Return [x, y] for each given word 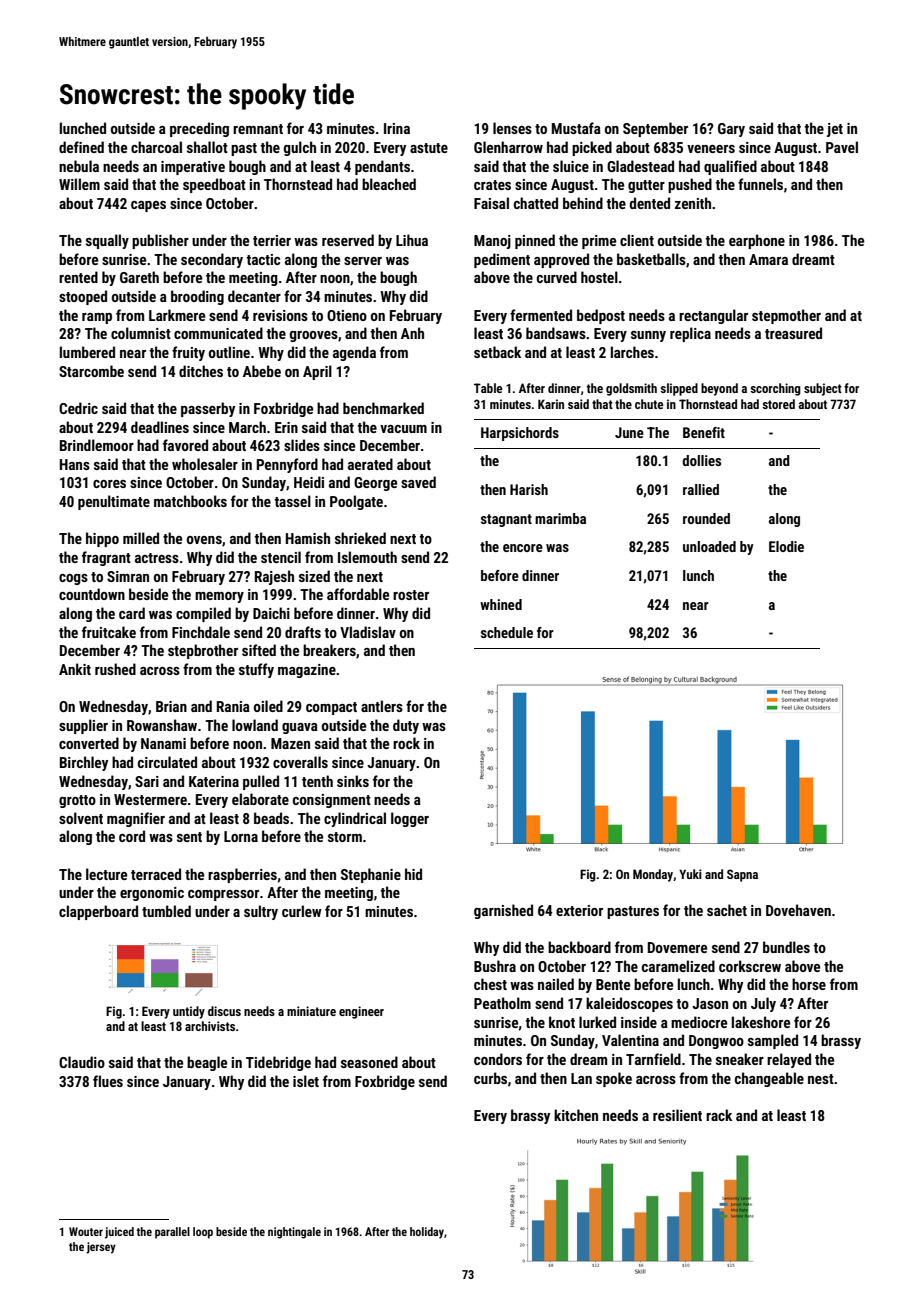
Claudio [82, 1062]
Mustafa [576, 128]
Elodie [786, 546]
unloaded [709, 546]
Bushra [495, 966]
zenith [693, 203]
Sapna [742, 875]
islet [306, 1081]
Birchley [84, 763]
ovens [204, 540]
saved [418, 482]
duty [406, 726]
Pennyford [287, 465]
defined [81, 147]
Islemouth [367, 557]
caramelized [678, 966]
